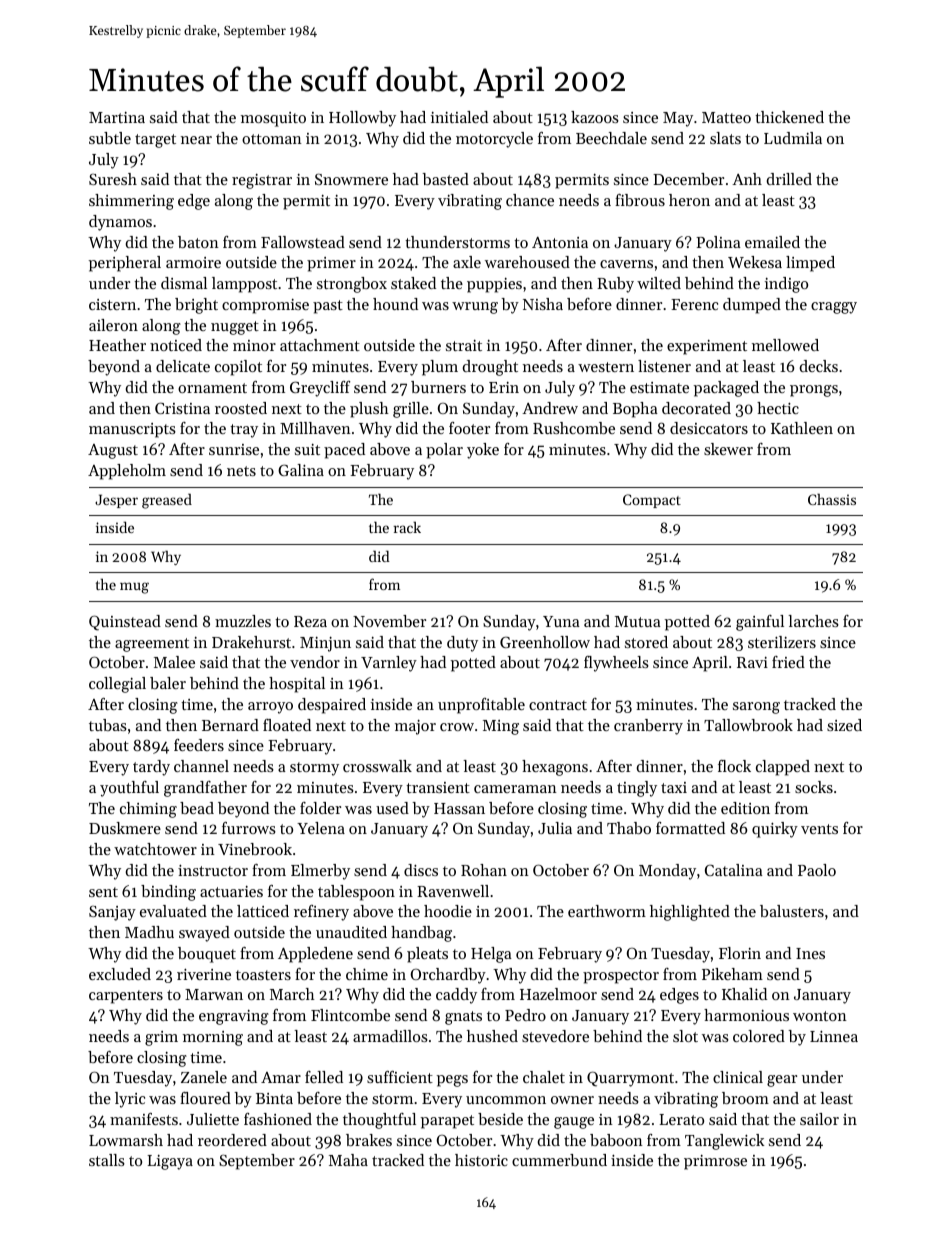  Describe the element at coordinates (117, 117) in the image. I see `Martina` at that location.
